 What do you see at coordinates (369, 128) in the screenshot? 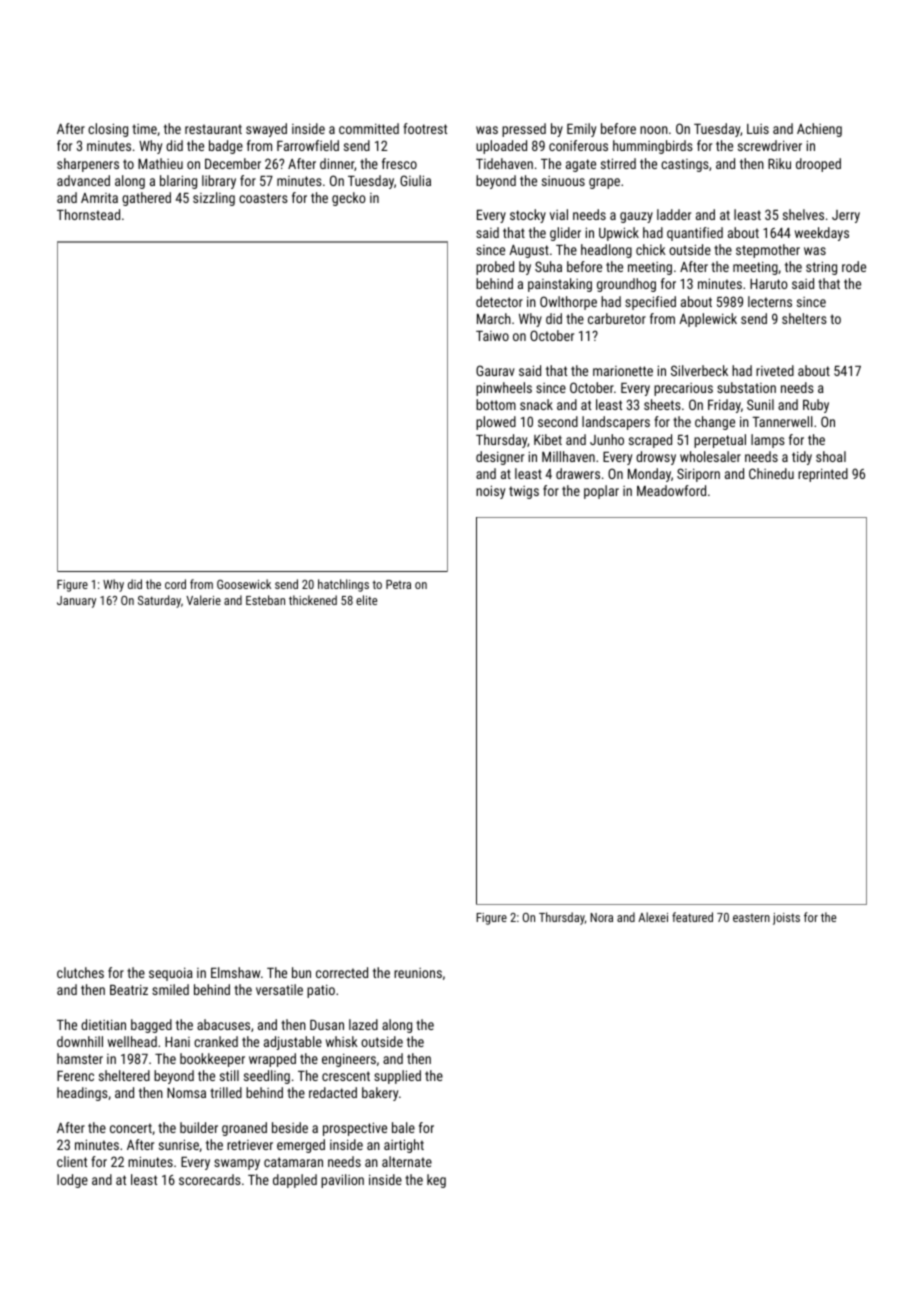
I see `committed` at bounding box center [369, 128].
